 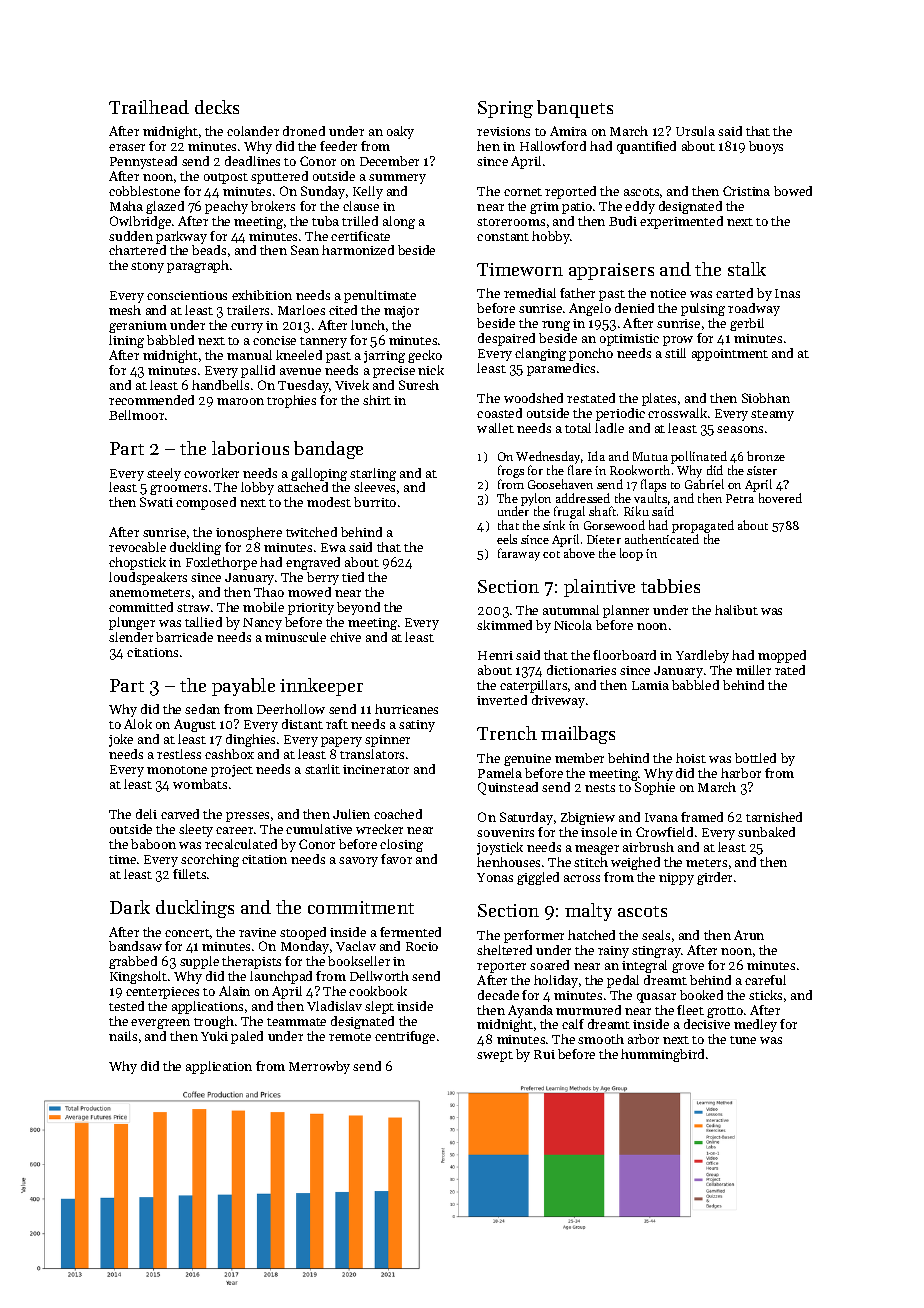 I want to click on Foxlethorpe, so click(x=221, y=563).
